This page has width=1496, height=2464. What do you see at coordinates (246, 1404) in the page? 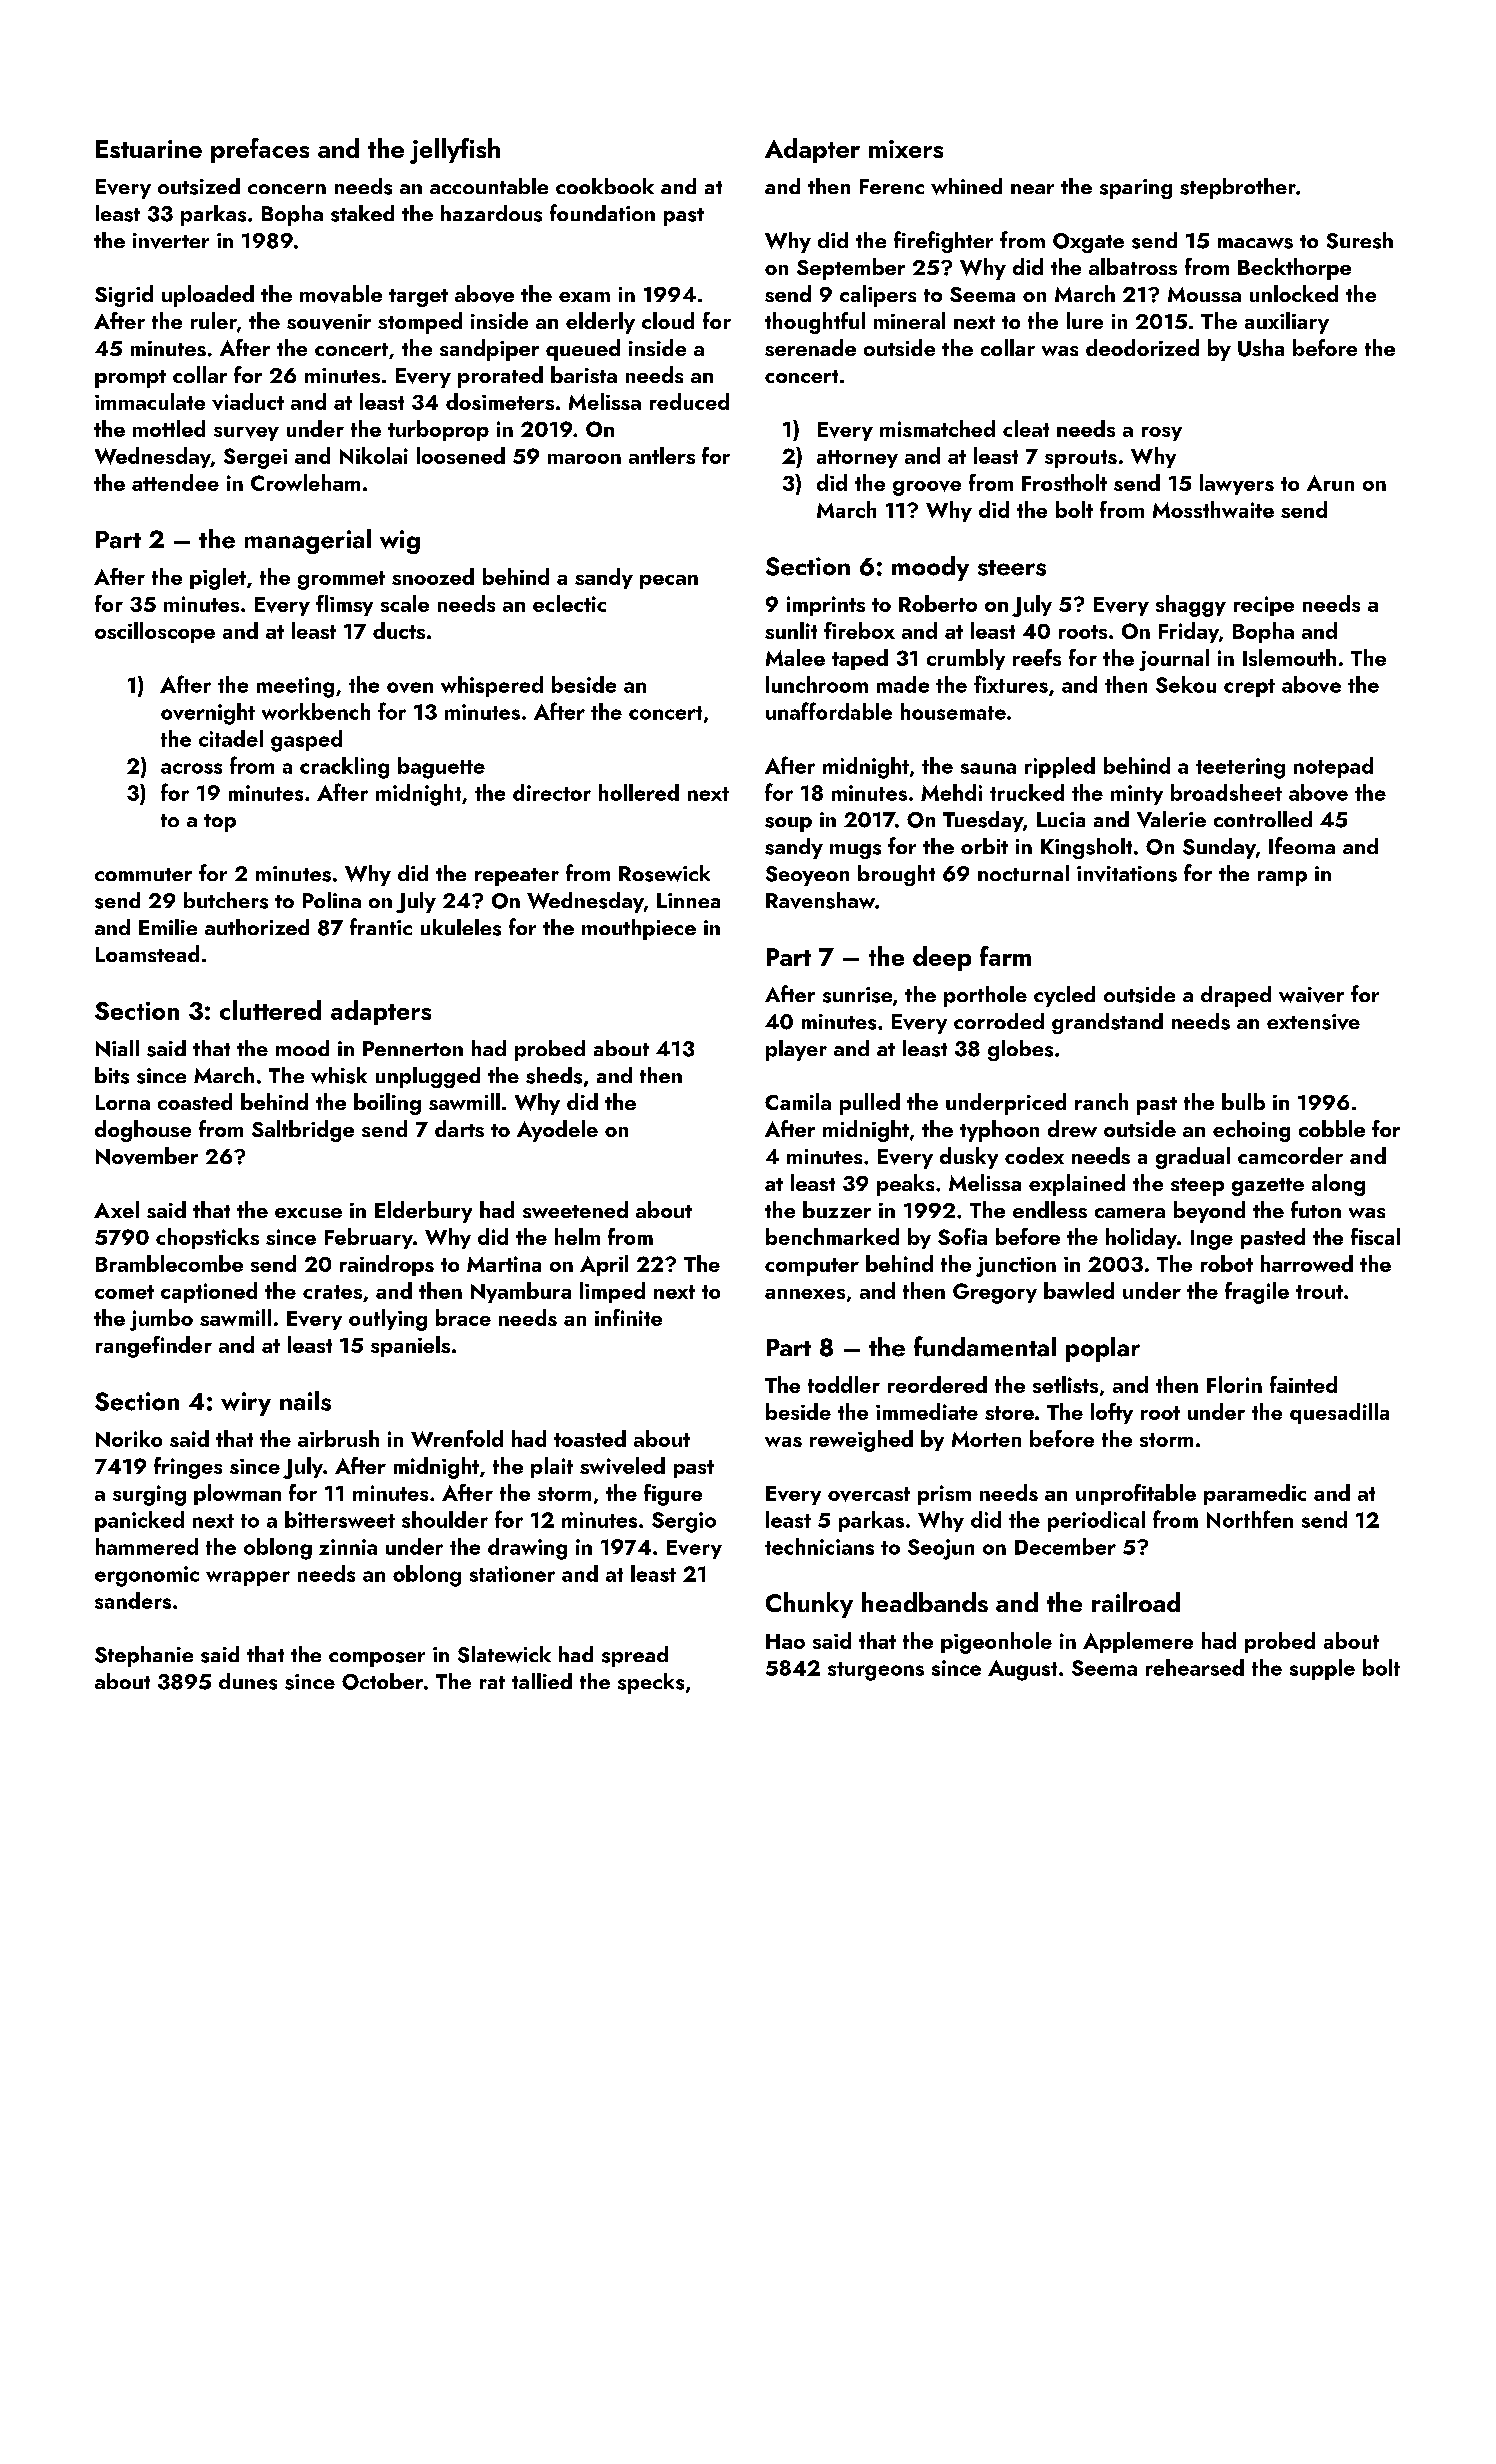
I see `wiry` at bounding box center [246, 1404].
